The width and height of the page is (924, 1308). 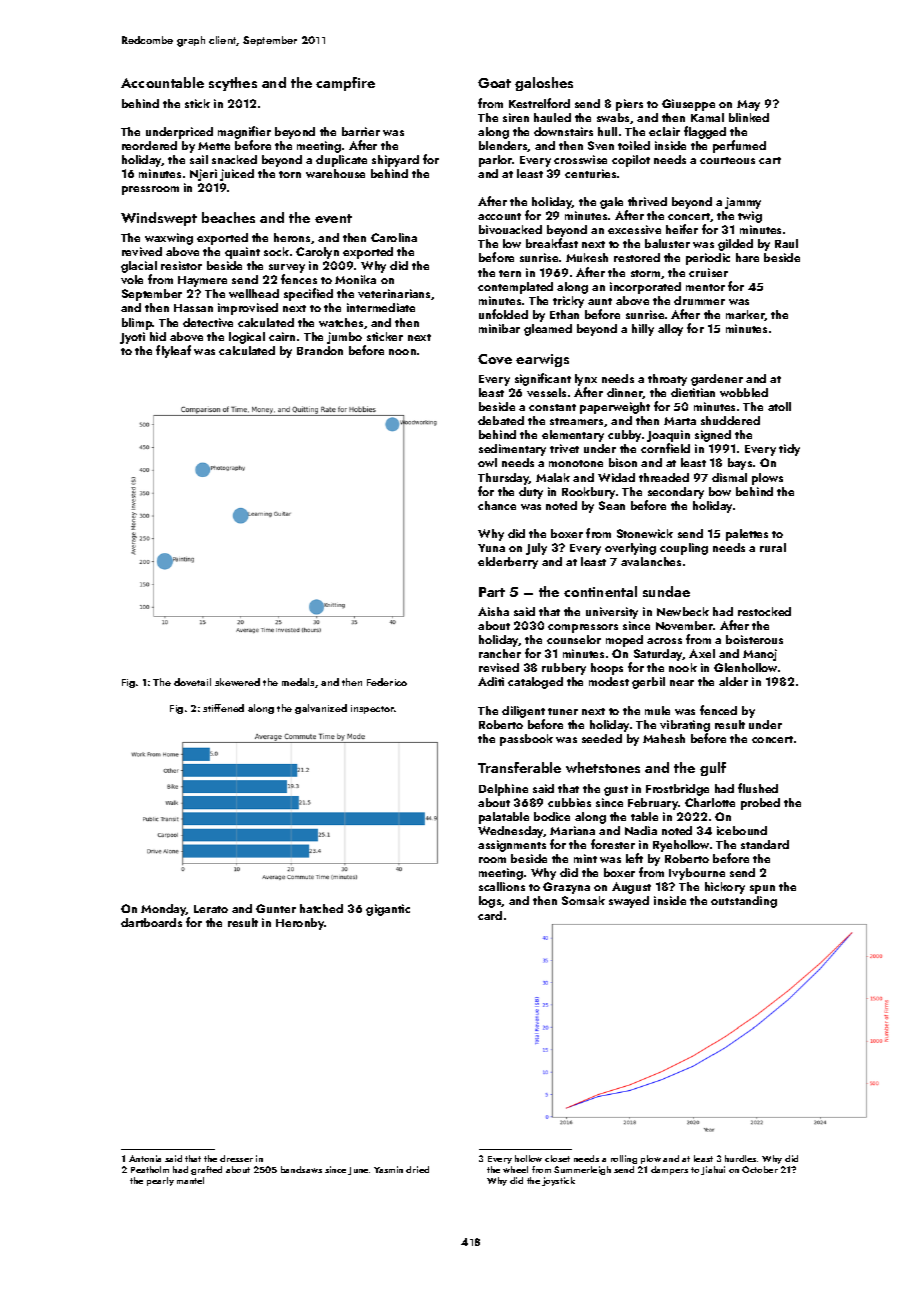 I want to click on Giuseppe, so click(x=688, y=105).
